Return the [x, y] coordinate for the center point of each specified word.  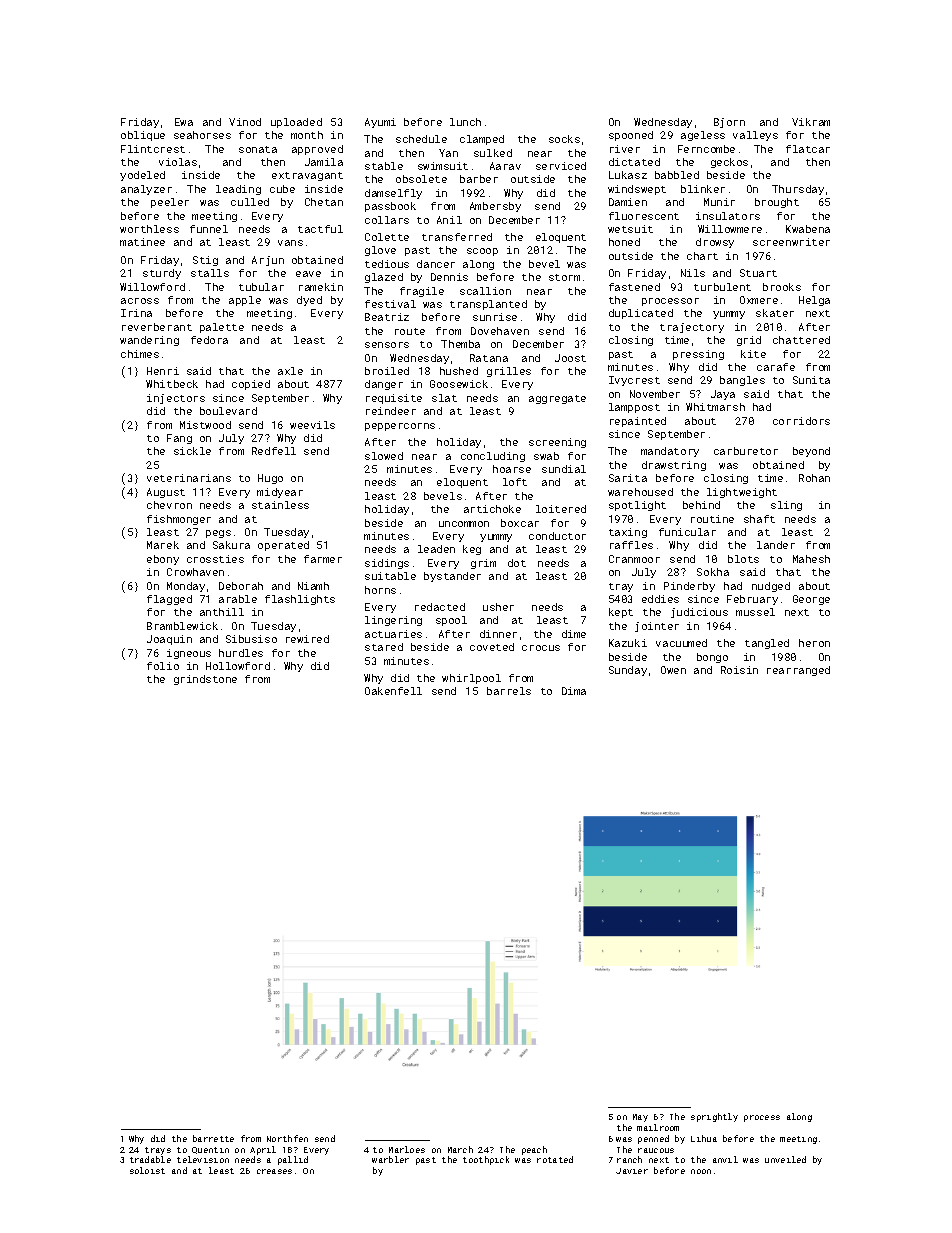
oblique [143, 136]
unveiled [785, 1159]
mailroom [658, 1127]
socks [564, 139]
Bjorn [729, 123]
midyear [280, 493]
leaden [436, 549]
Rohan [814, 478]
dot [517, 563]
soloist [147, 1170]
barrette [213, 1138]
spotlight [637, 506]
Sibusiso [251, 639]
